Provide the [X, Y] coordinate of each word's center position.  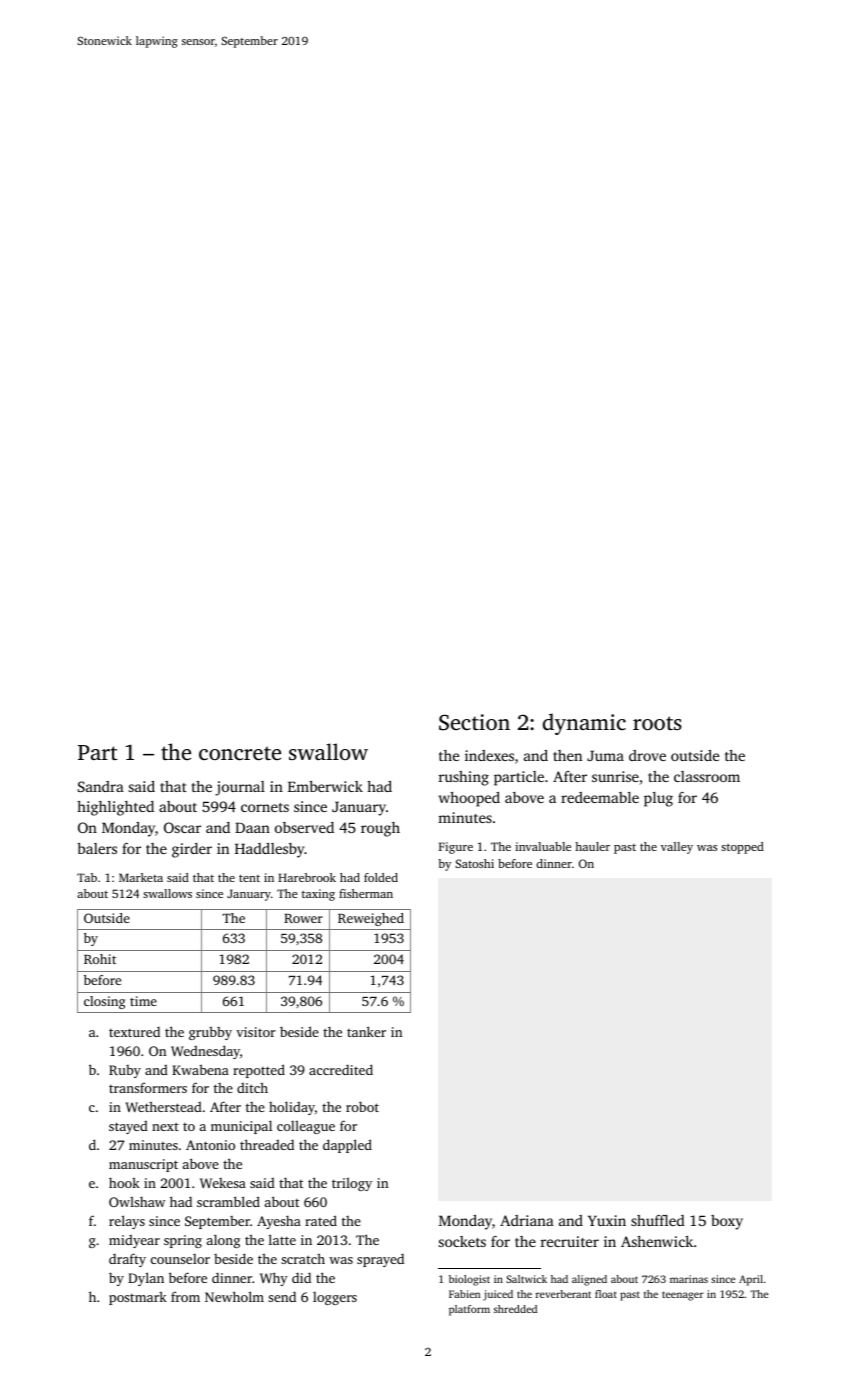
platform [469, 1310]
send [282, 1296]
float [606, 1294]
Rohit [100, 959]
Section [474, 722]
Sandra [101, 786]
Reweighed [371, 919]
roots [657, 723]
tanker [366, 1031]
